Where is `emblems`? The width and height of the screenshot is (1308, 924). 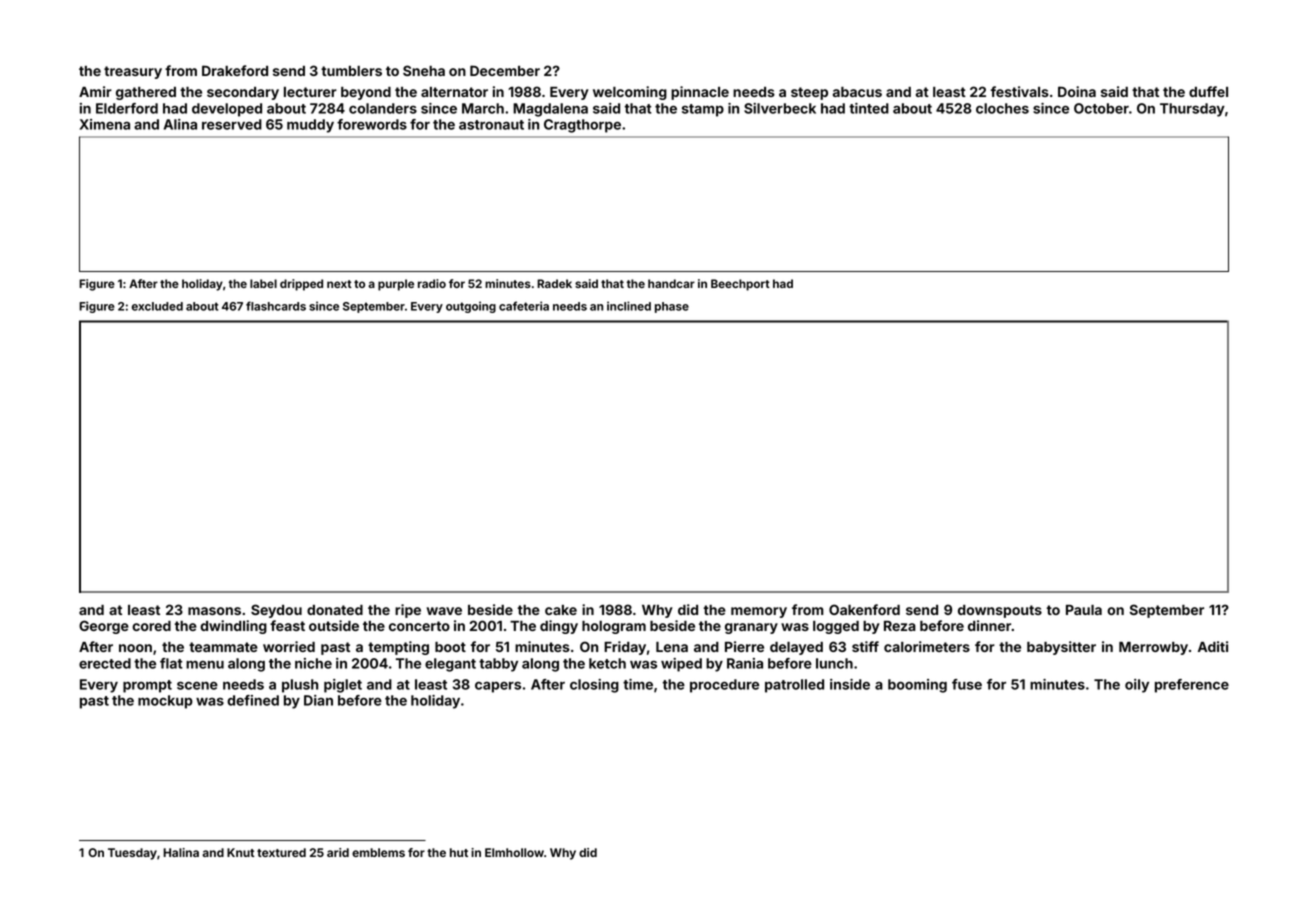 emblems is located at coordinates (378, 852).
